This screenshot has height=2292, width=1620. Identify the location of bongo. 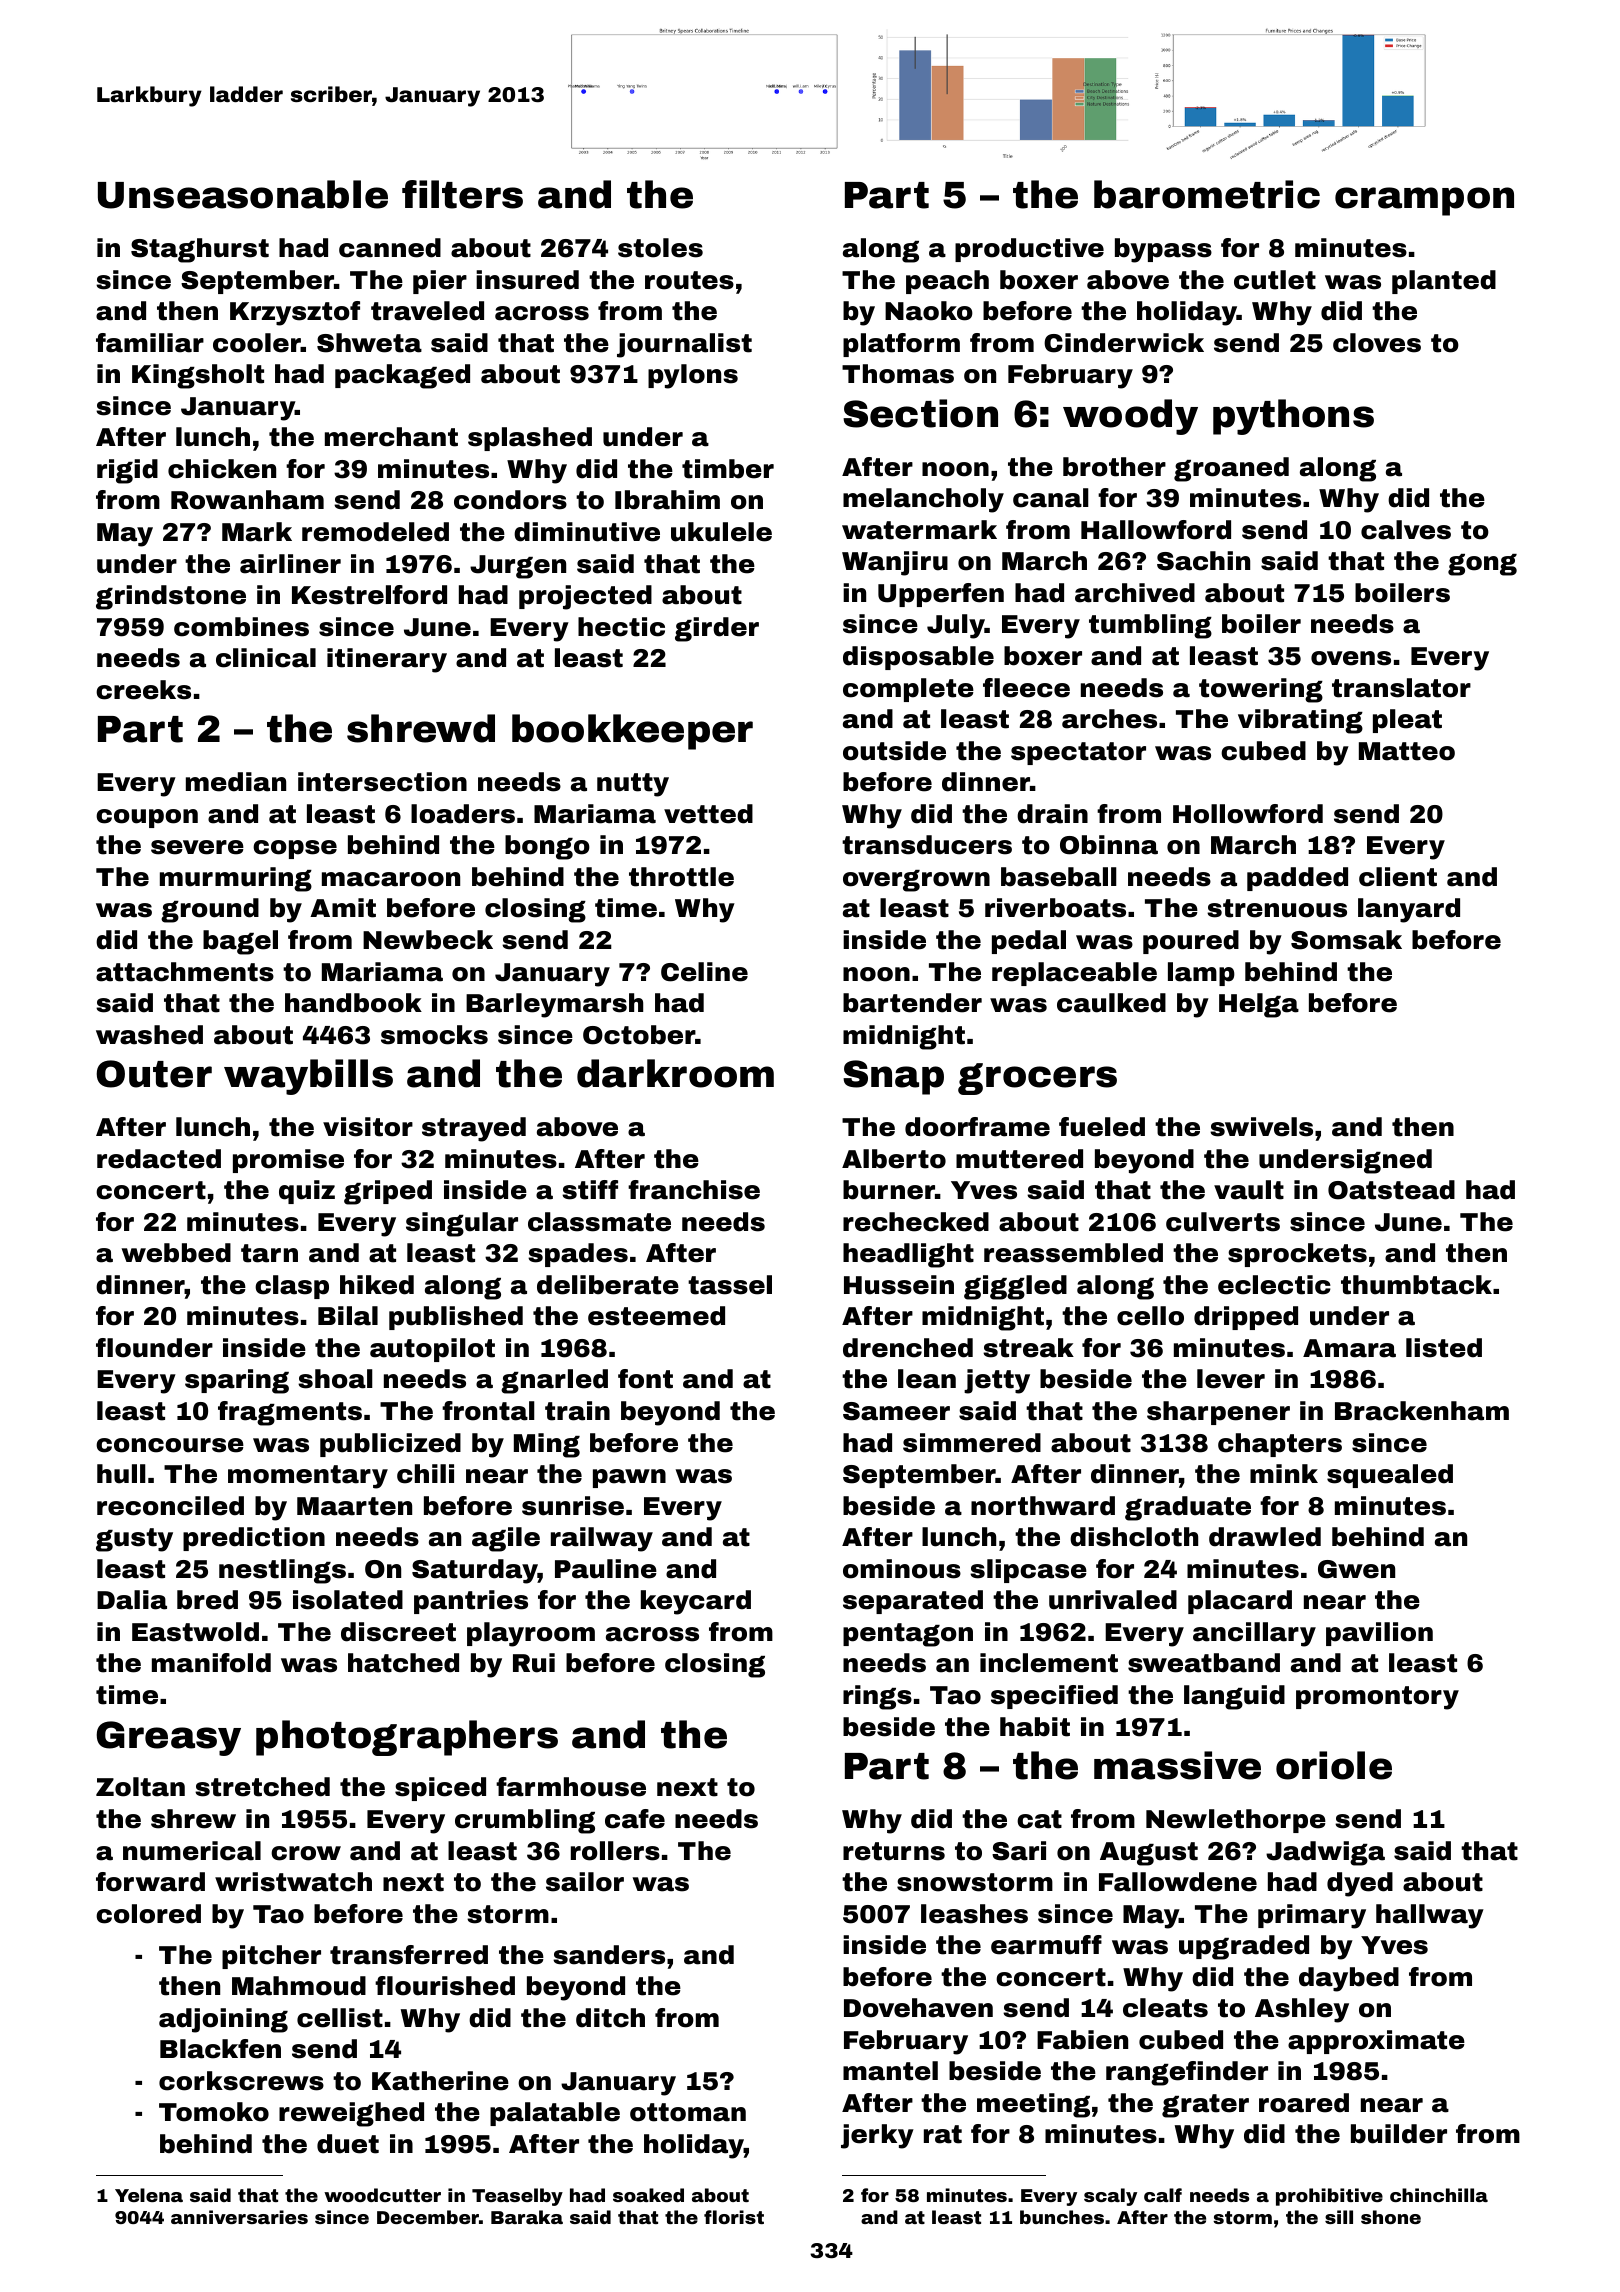
(547, 847).
